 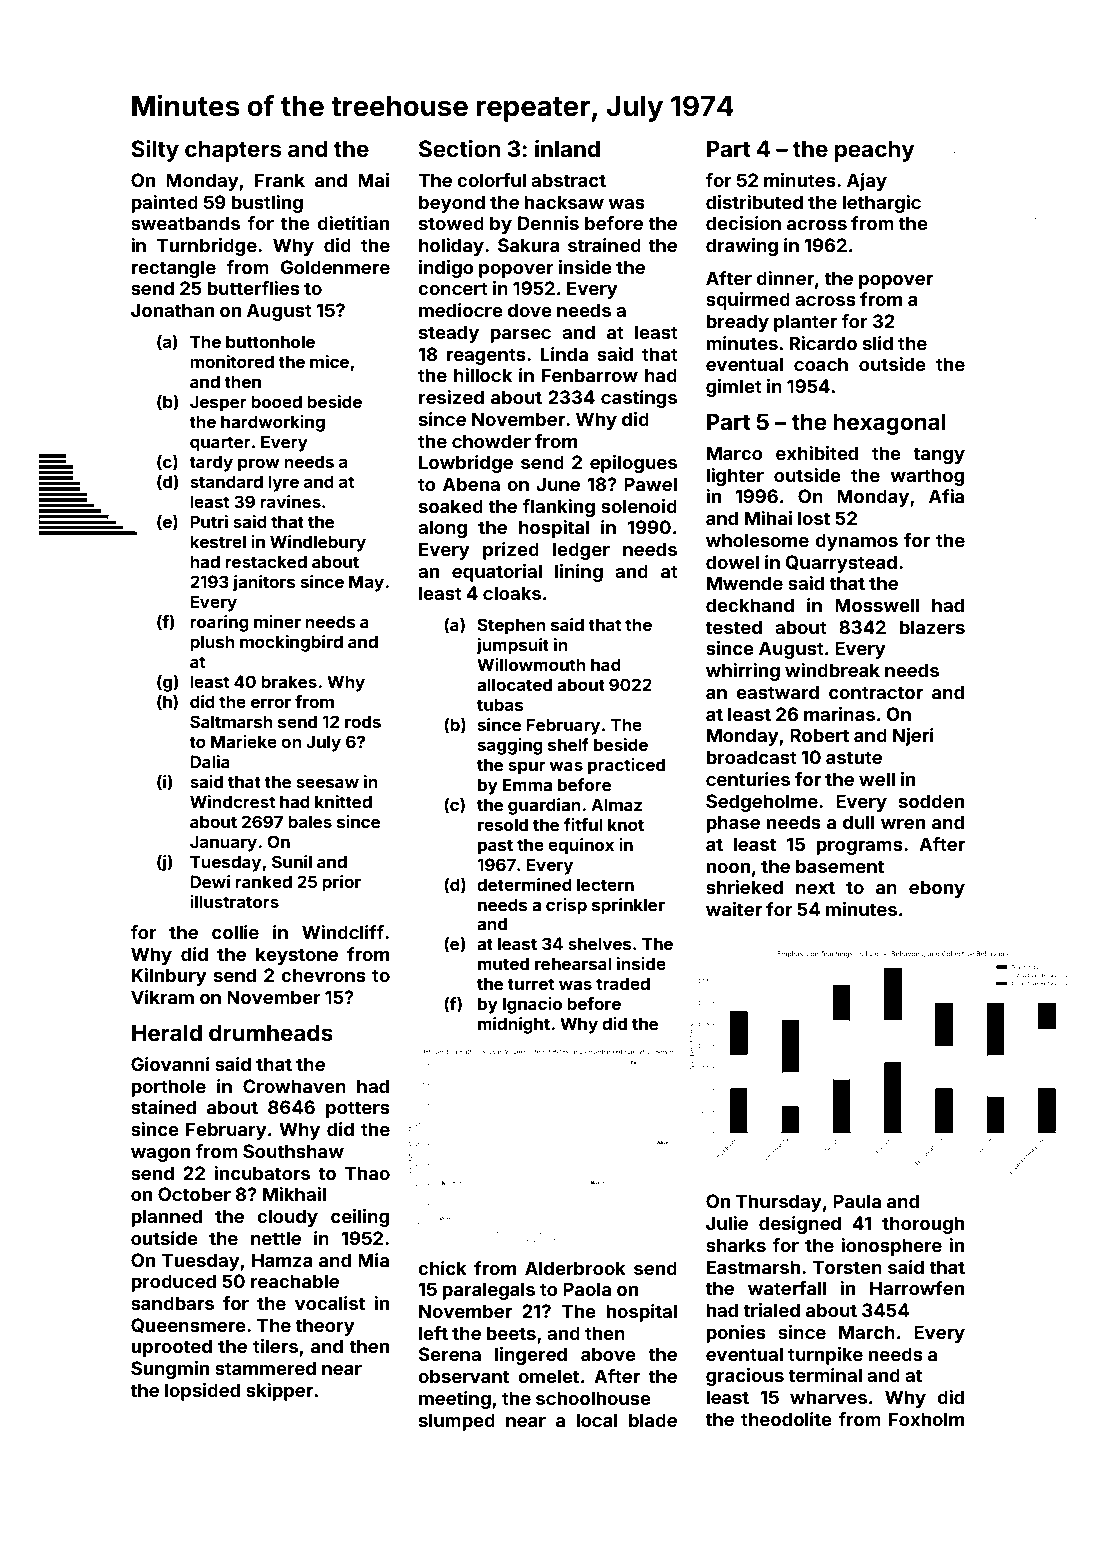 What do you see at coordinates (639, 506) in the screenshot?
I see `solenoid` at bounding box center [639, 506].
